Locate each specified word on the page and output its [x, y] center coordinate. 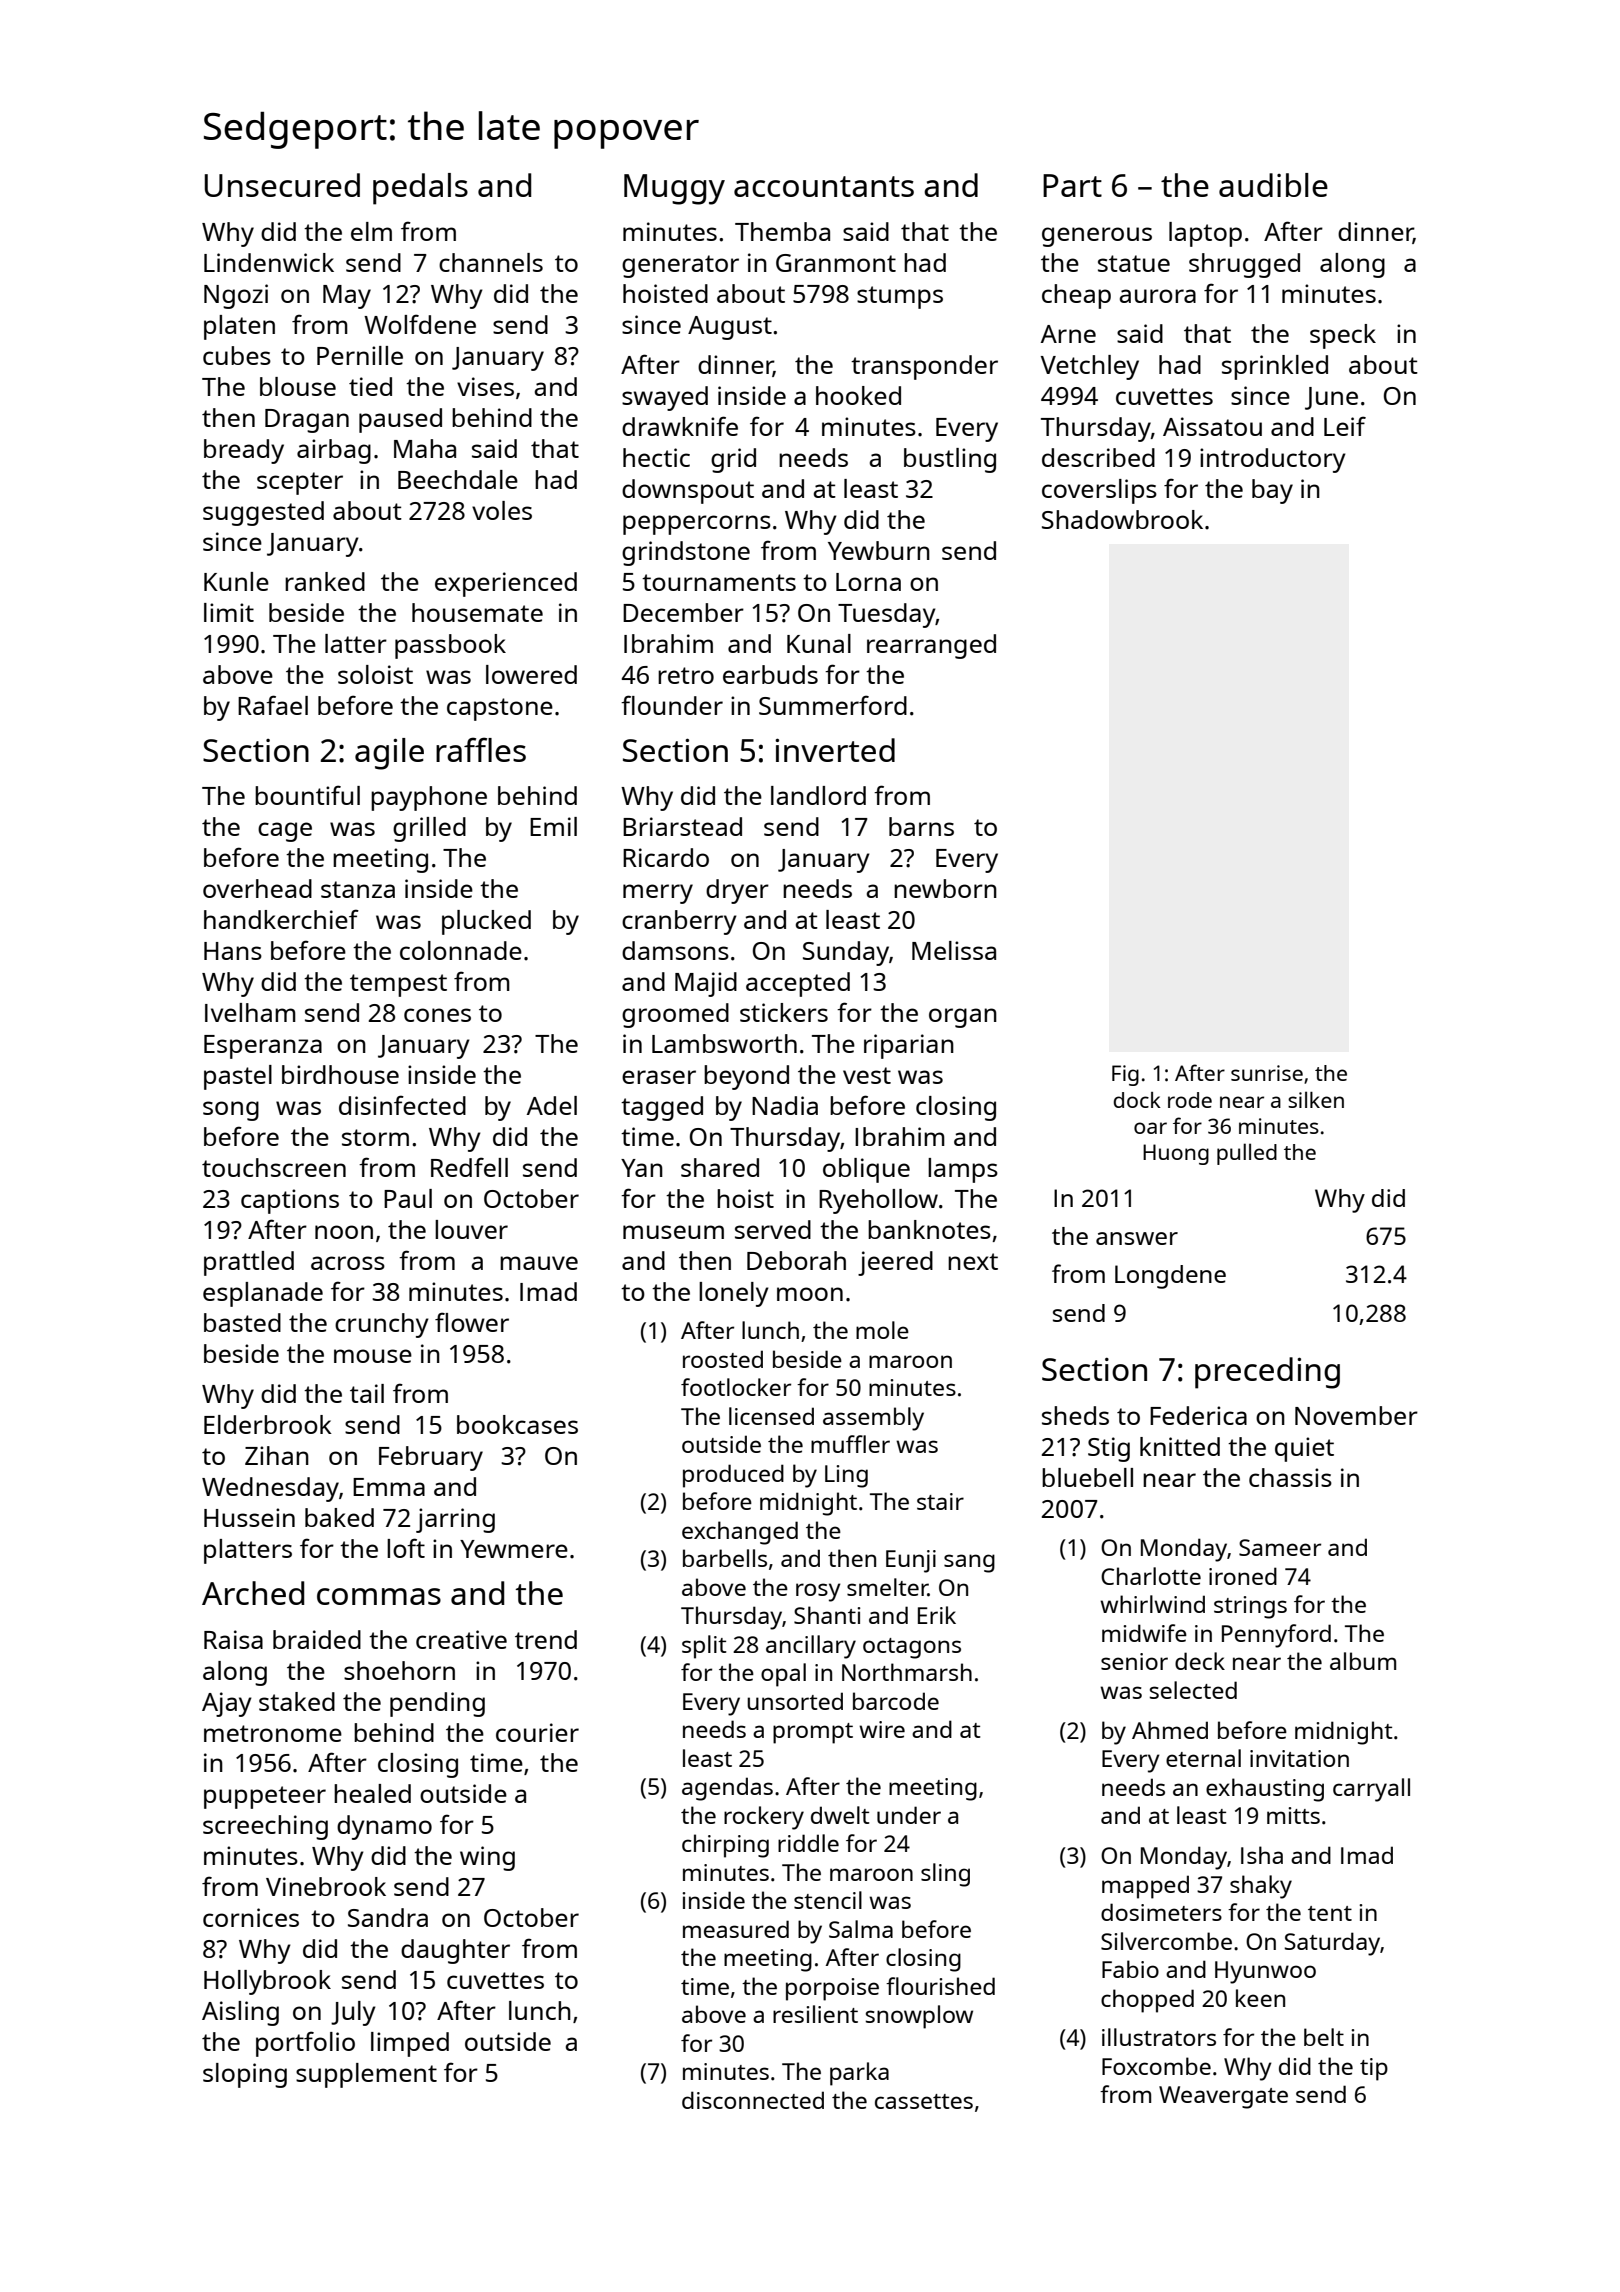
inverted [835, 750]
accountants [824, 186]
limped [410, 2044]
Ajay [227, 1704]
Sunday [846, 953]
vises [485, 386]
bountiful [307, 795]
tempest [398, 985]
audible [1273, 185]
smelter [887, 1587]
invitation [1299, 1758]
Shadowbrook [1122, 519]
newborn [945, 888]
